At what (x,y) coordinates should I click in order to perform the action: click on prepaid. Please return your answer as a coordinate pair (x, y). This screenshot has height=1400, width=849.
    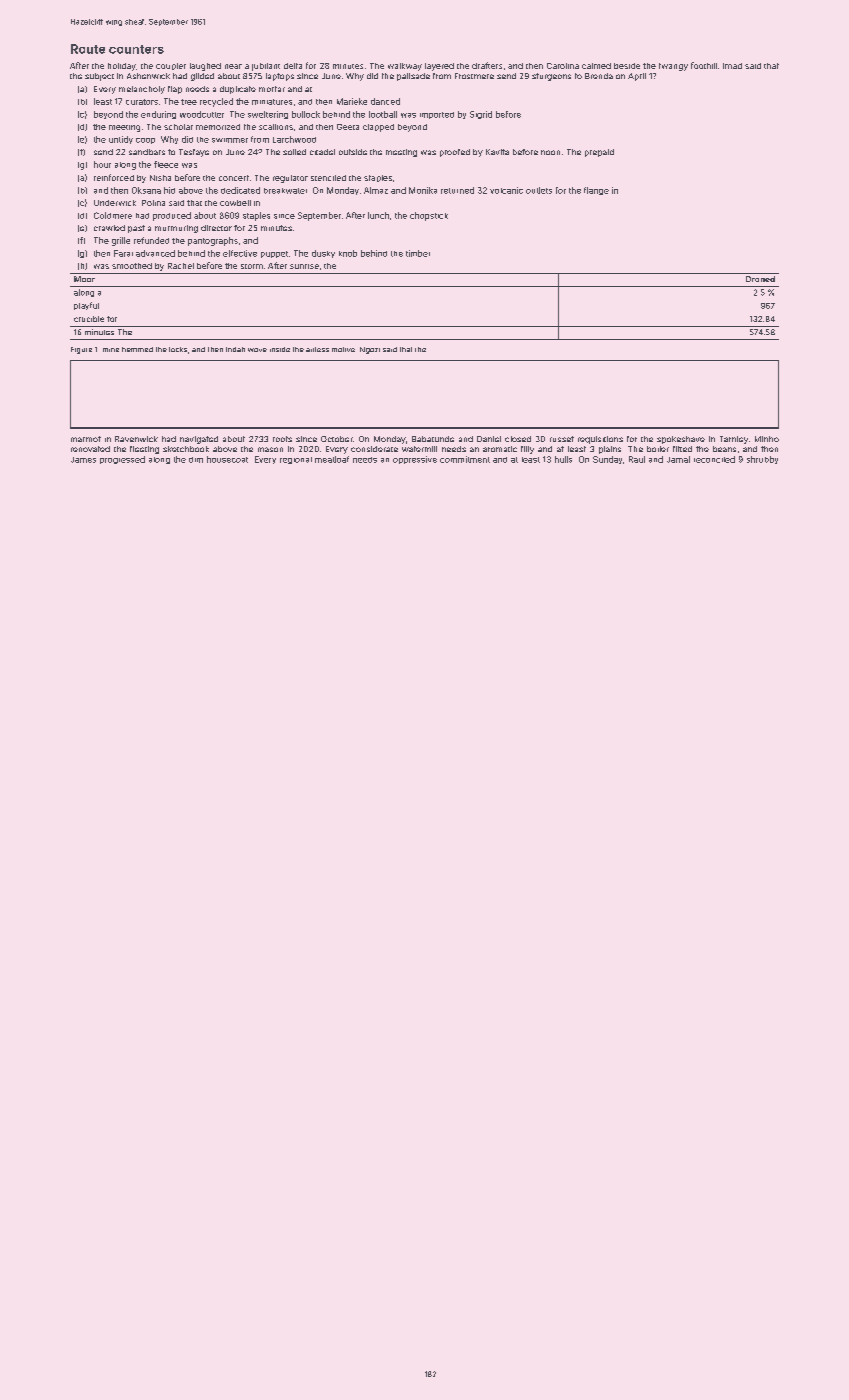
    Looking at the image, I should click on (599, 153).
